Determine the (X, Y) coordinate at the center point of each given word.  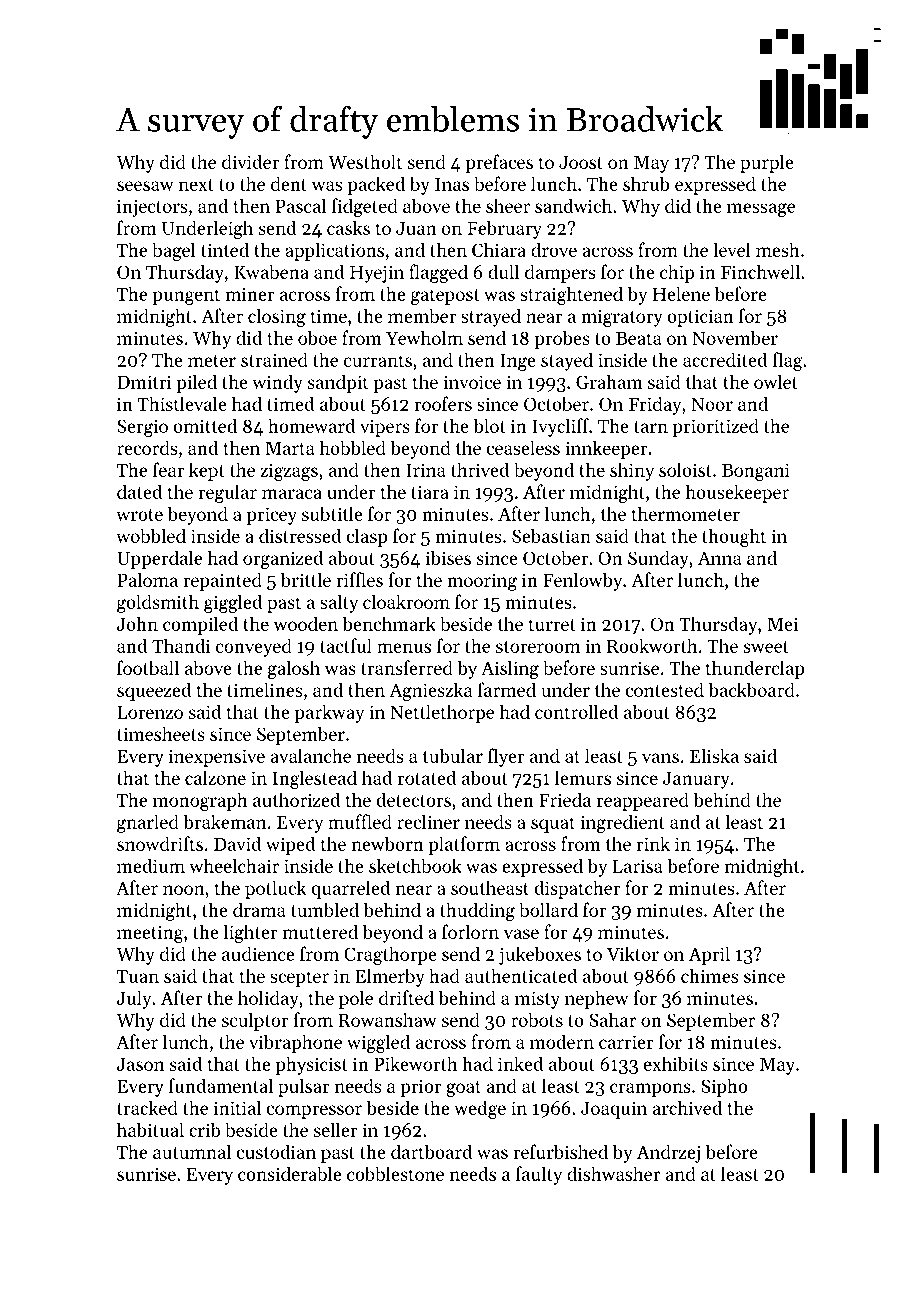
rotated (427, 777)
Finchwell (760, 271)
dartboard (432, 1151)
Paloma (147, 579)
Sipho (724, 1087)
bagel (174, 251)
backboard (752, 689)
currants (378, 361)
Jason (140, 1064)
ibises (448, 557)
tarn (651, 427)
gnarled (148, 823)
